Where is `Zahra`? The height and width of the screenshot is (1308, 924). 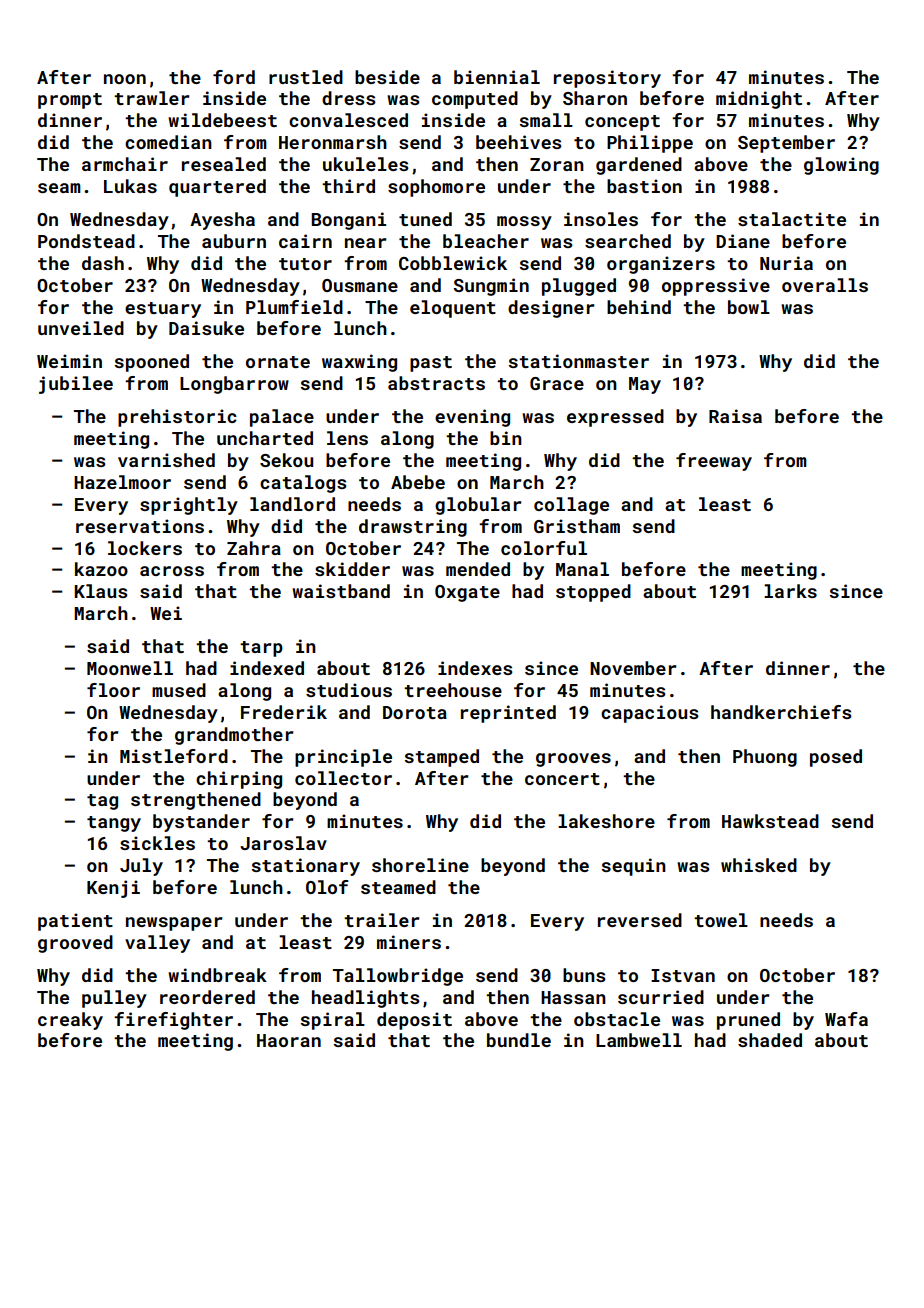
Zahra is located at coordinates (254, 548).
